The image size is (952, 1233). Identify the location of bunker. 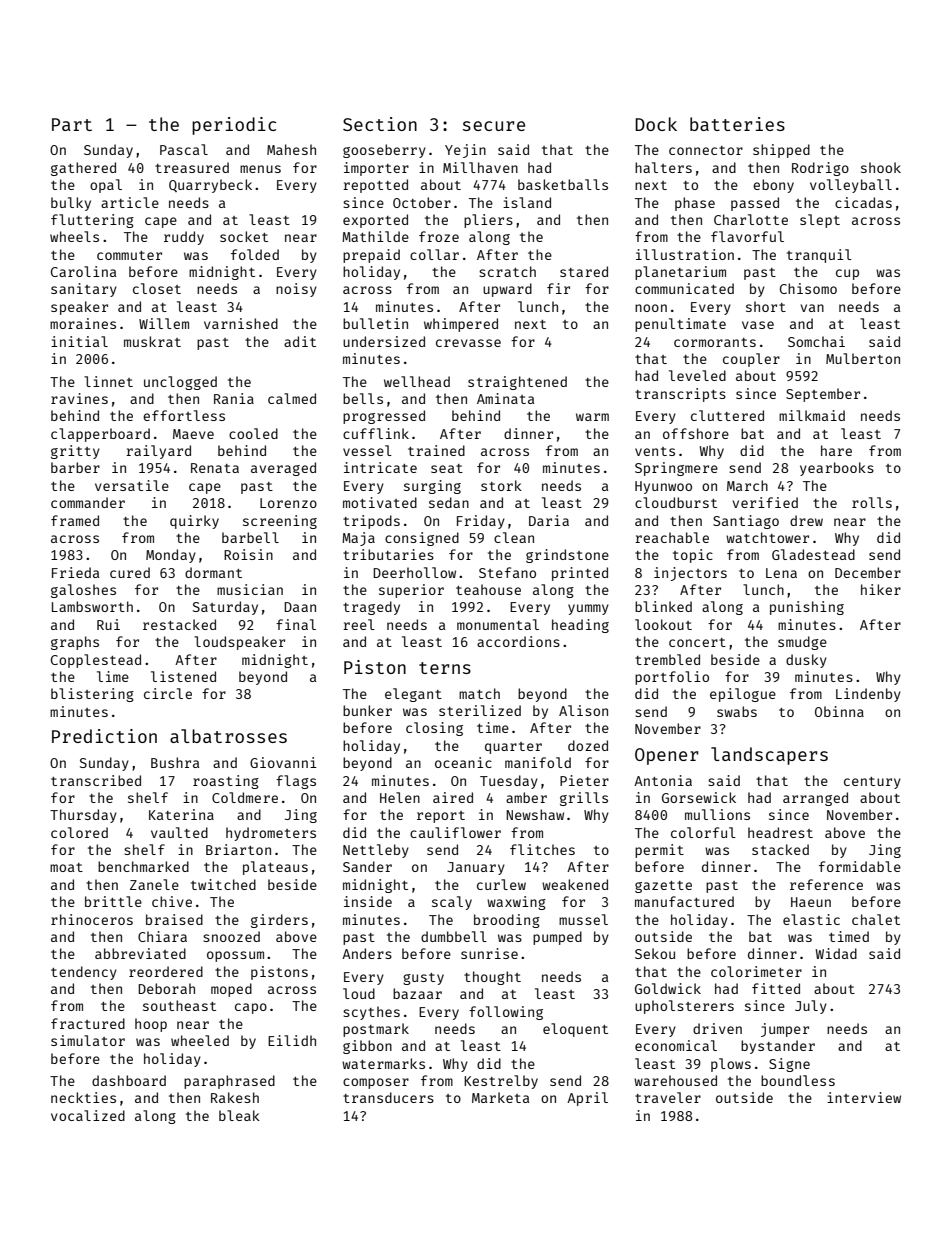
(367, 710).
